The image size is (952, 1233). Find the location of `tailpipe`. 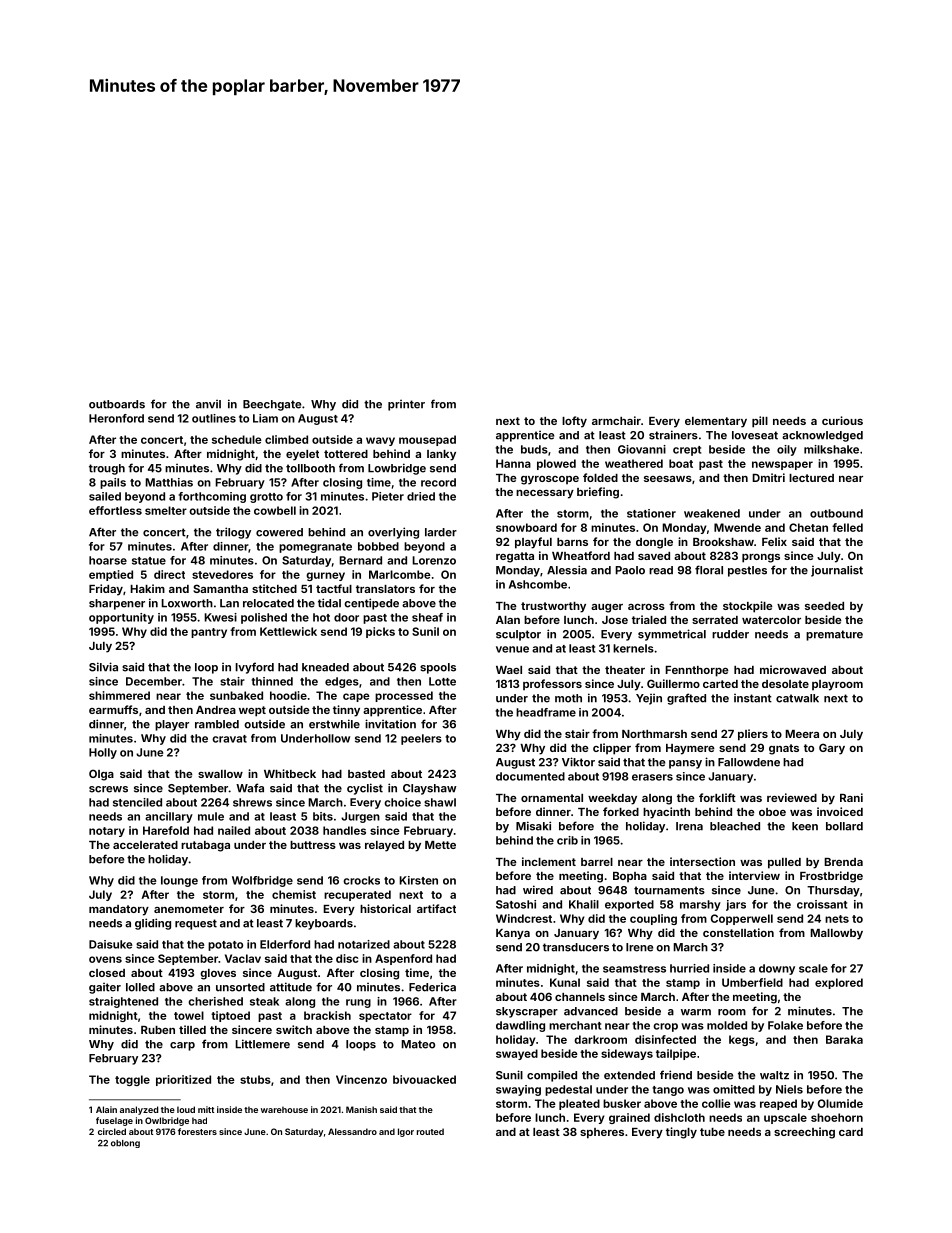

tailpipe is located at coordinates (676, 1054).
